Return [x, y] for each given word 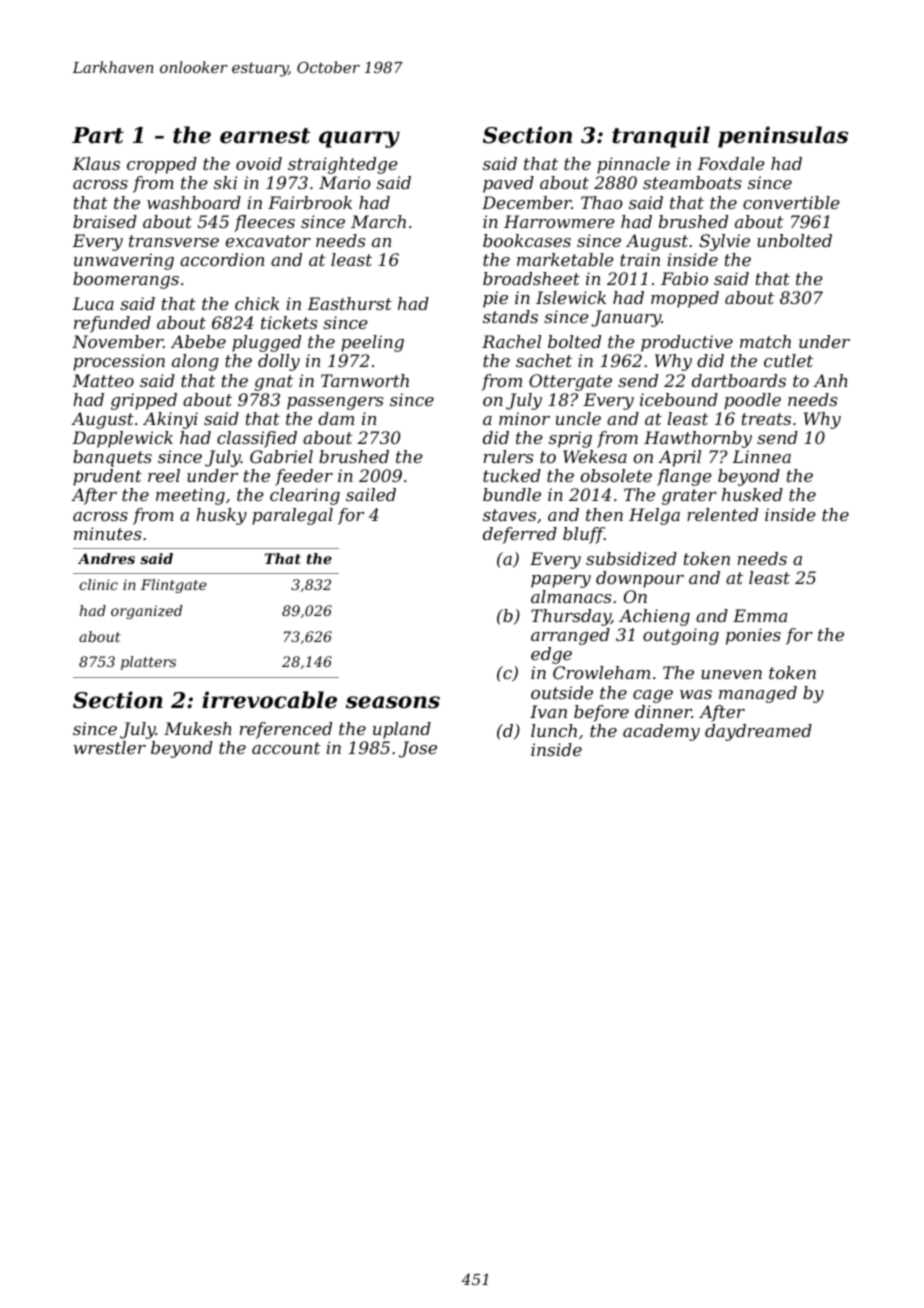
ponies [753, 636]
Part [98, 135]
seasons [393, 702]
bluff [583, 535]
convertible [791, 202]
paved [508, 184]
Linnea [761, 456]
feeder [304, 477]
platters [148, 663]
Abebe [198, 341]
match [765, 341]
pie [495, 299]
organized [146, 612]
